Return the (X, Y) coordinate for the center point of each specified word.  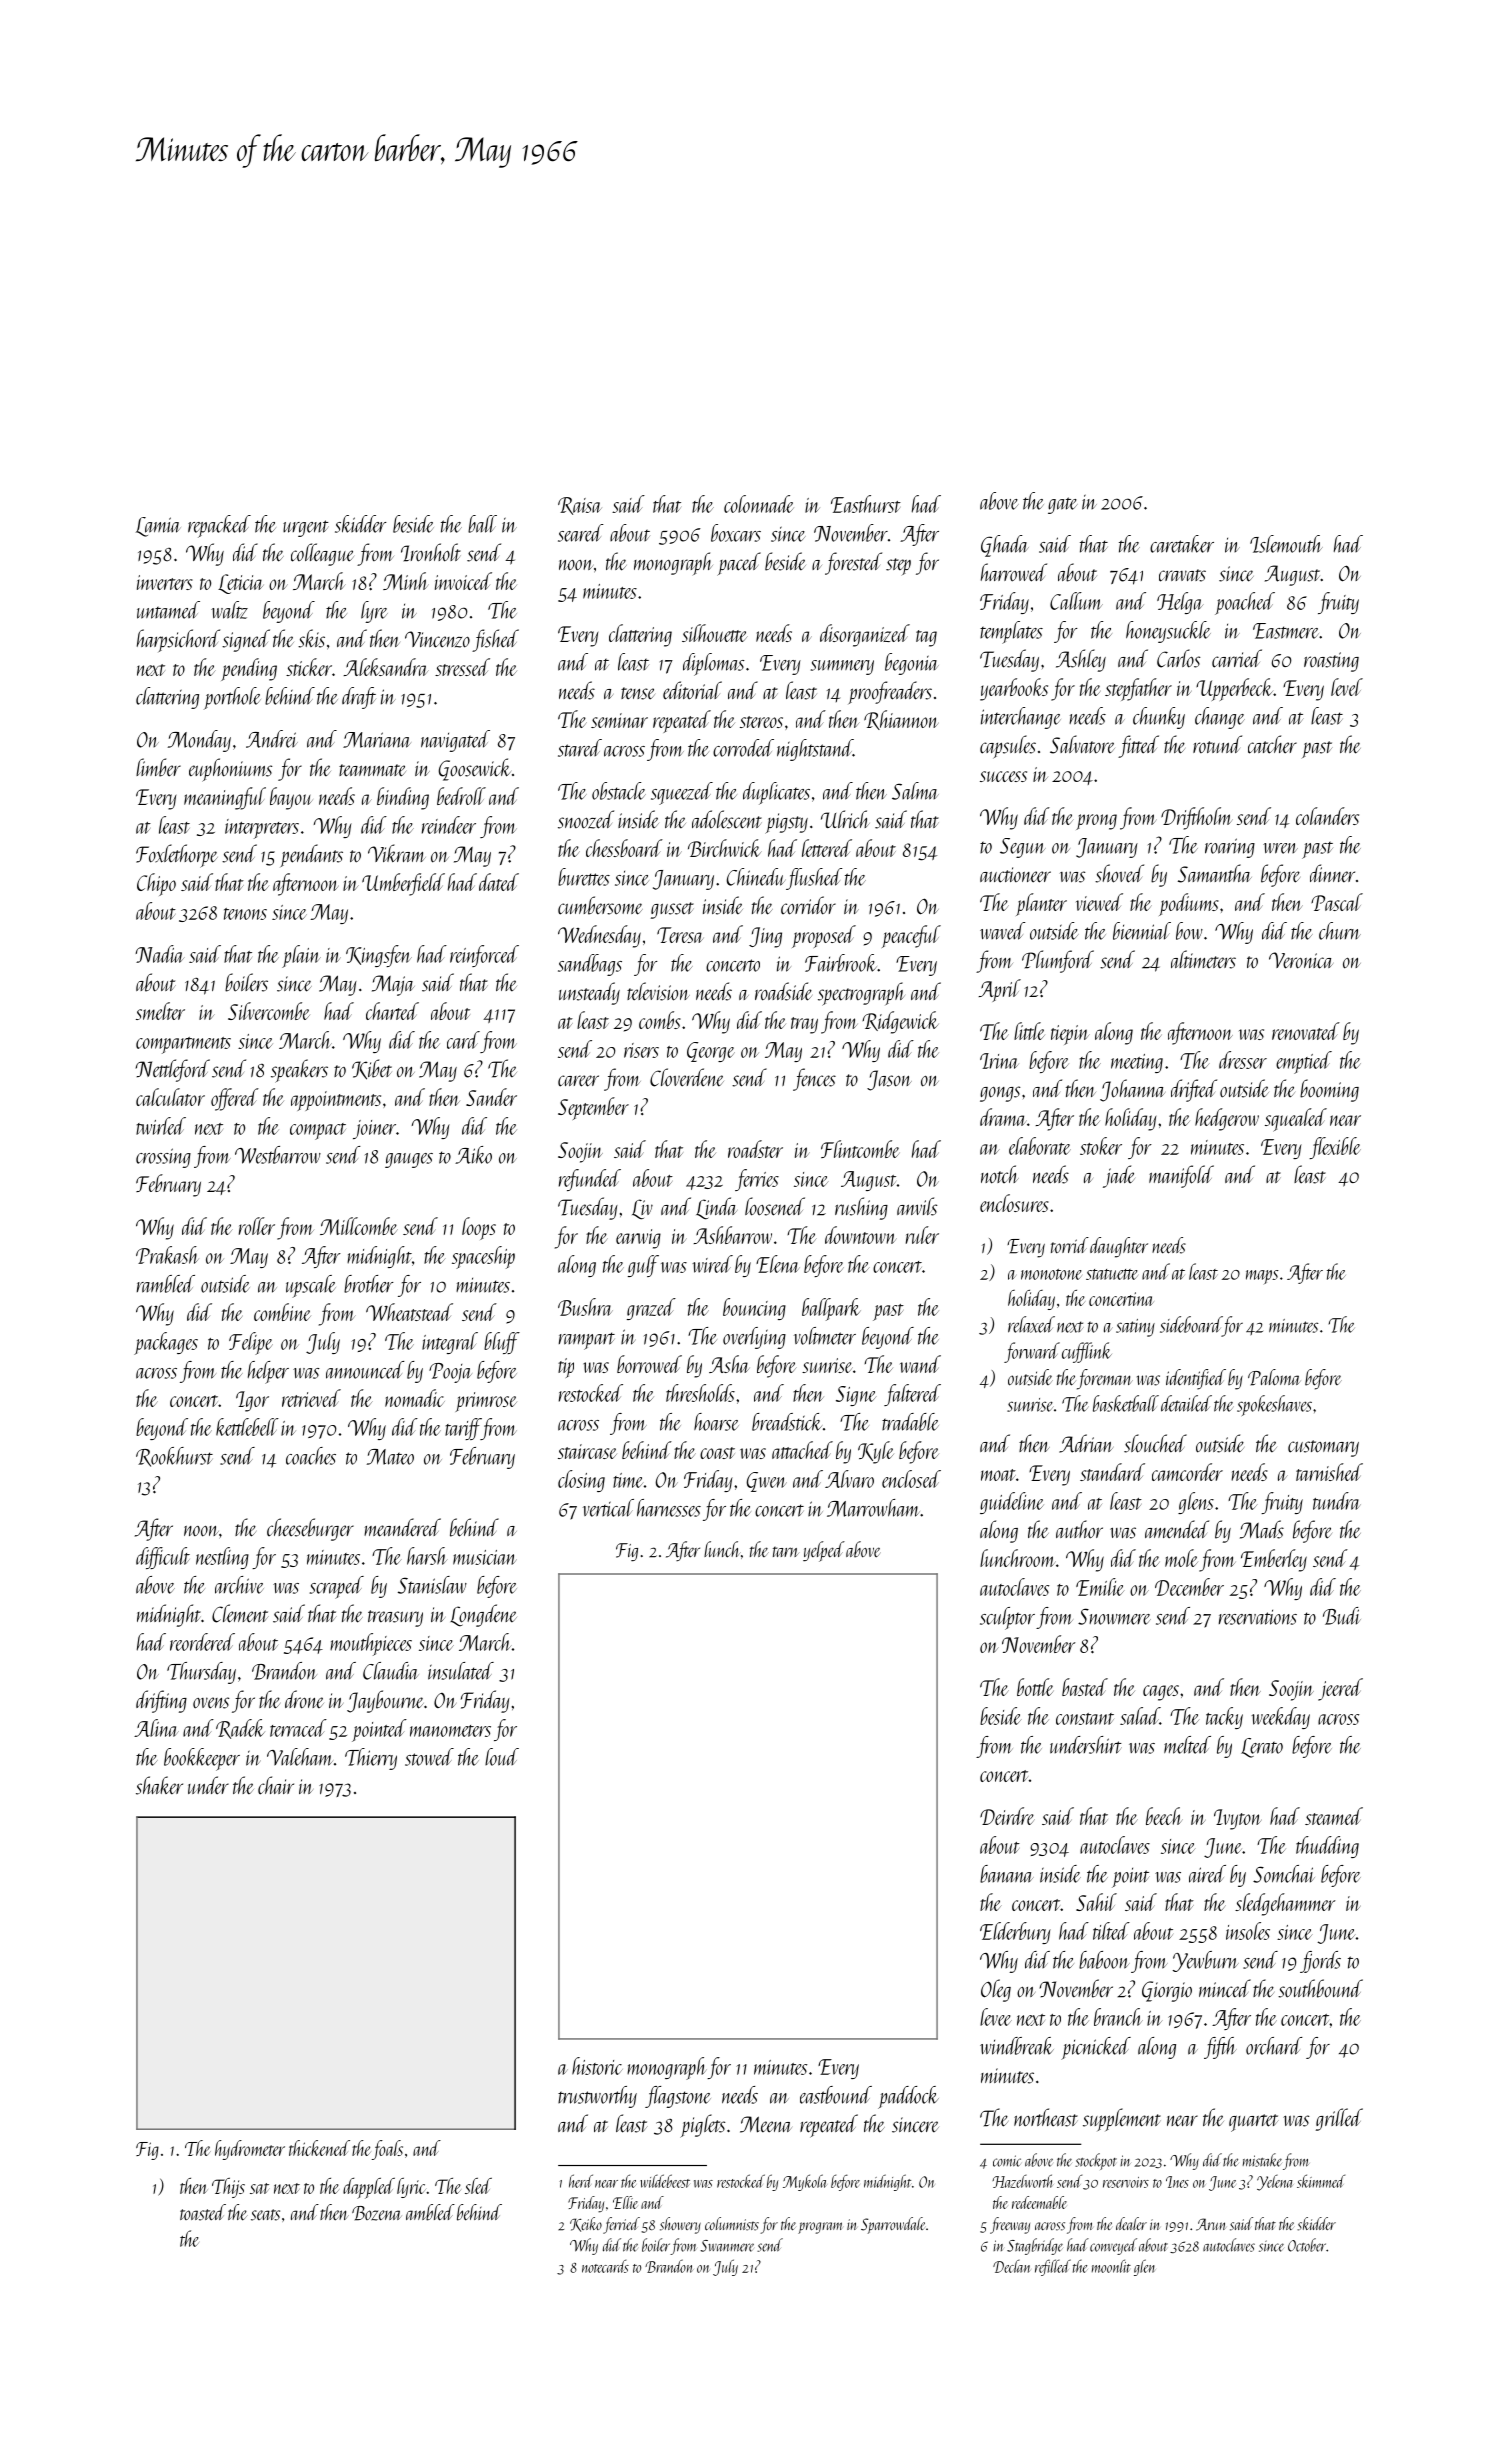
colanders (1327, 816)
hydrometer (250, 2150)
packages (166, 1343)
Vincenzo (437, 639)
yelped (824, 1551)
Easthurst (866, 504)
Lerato (1262, 1748)
